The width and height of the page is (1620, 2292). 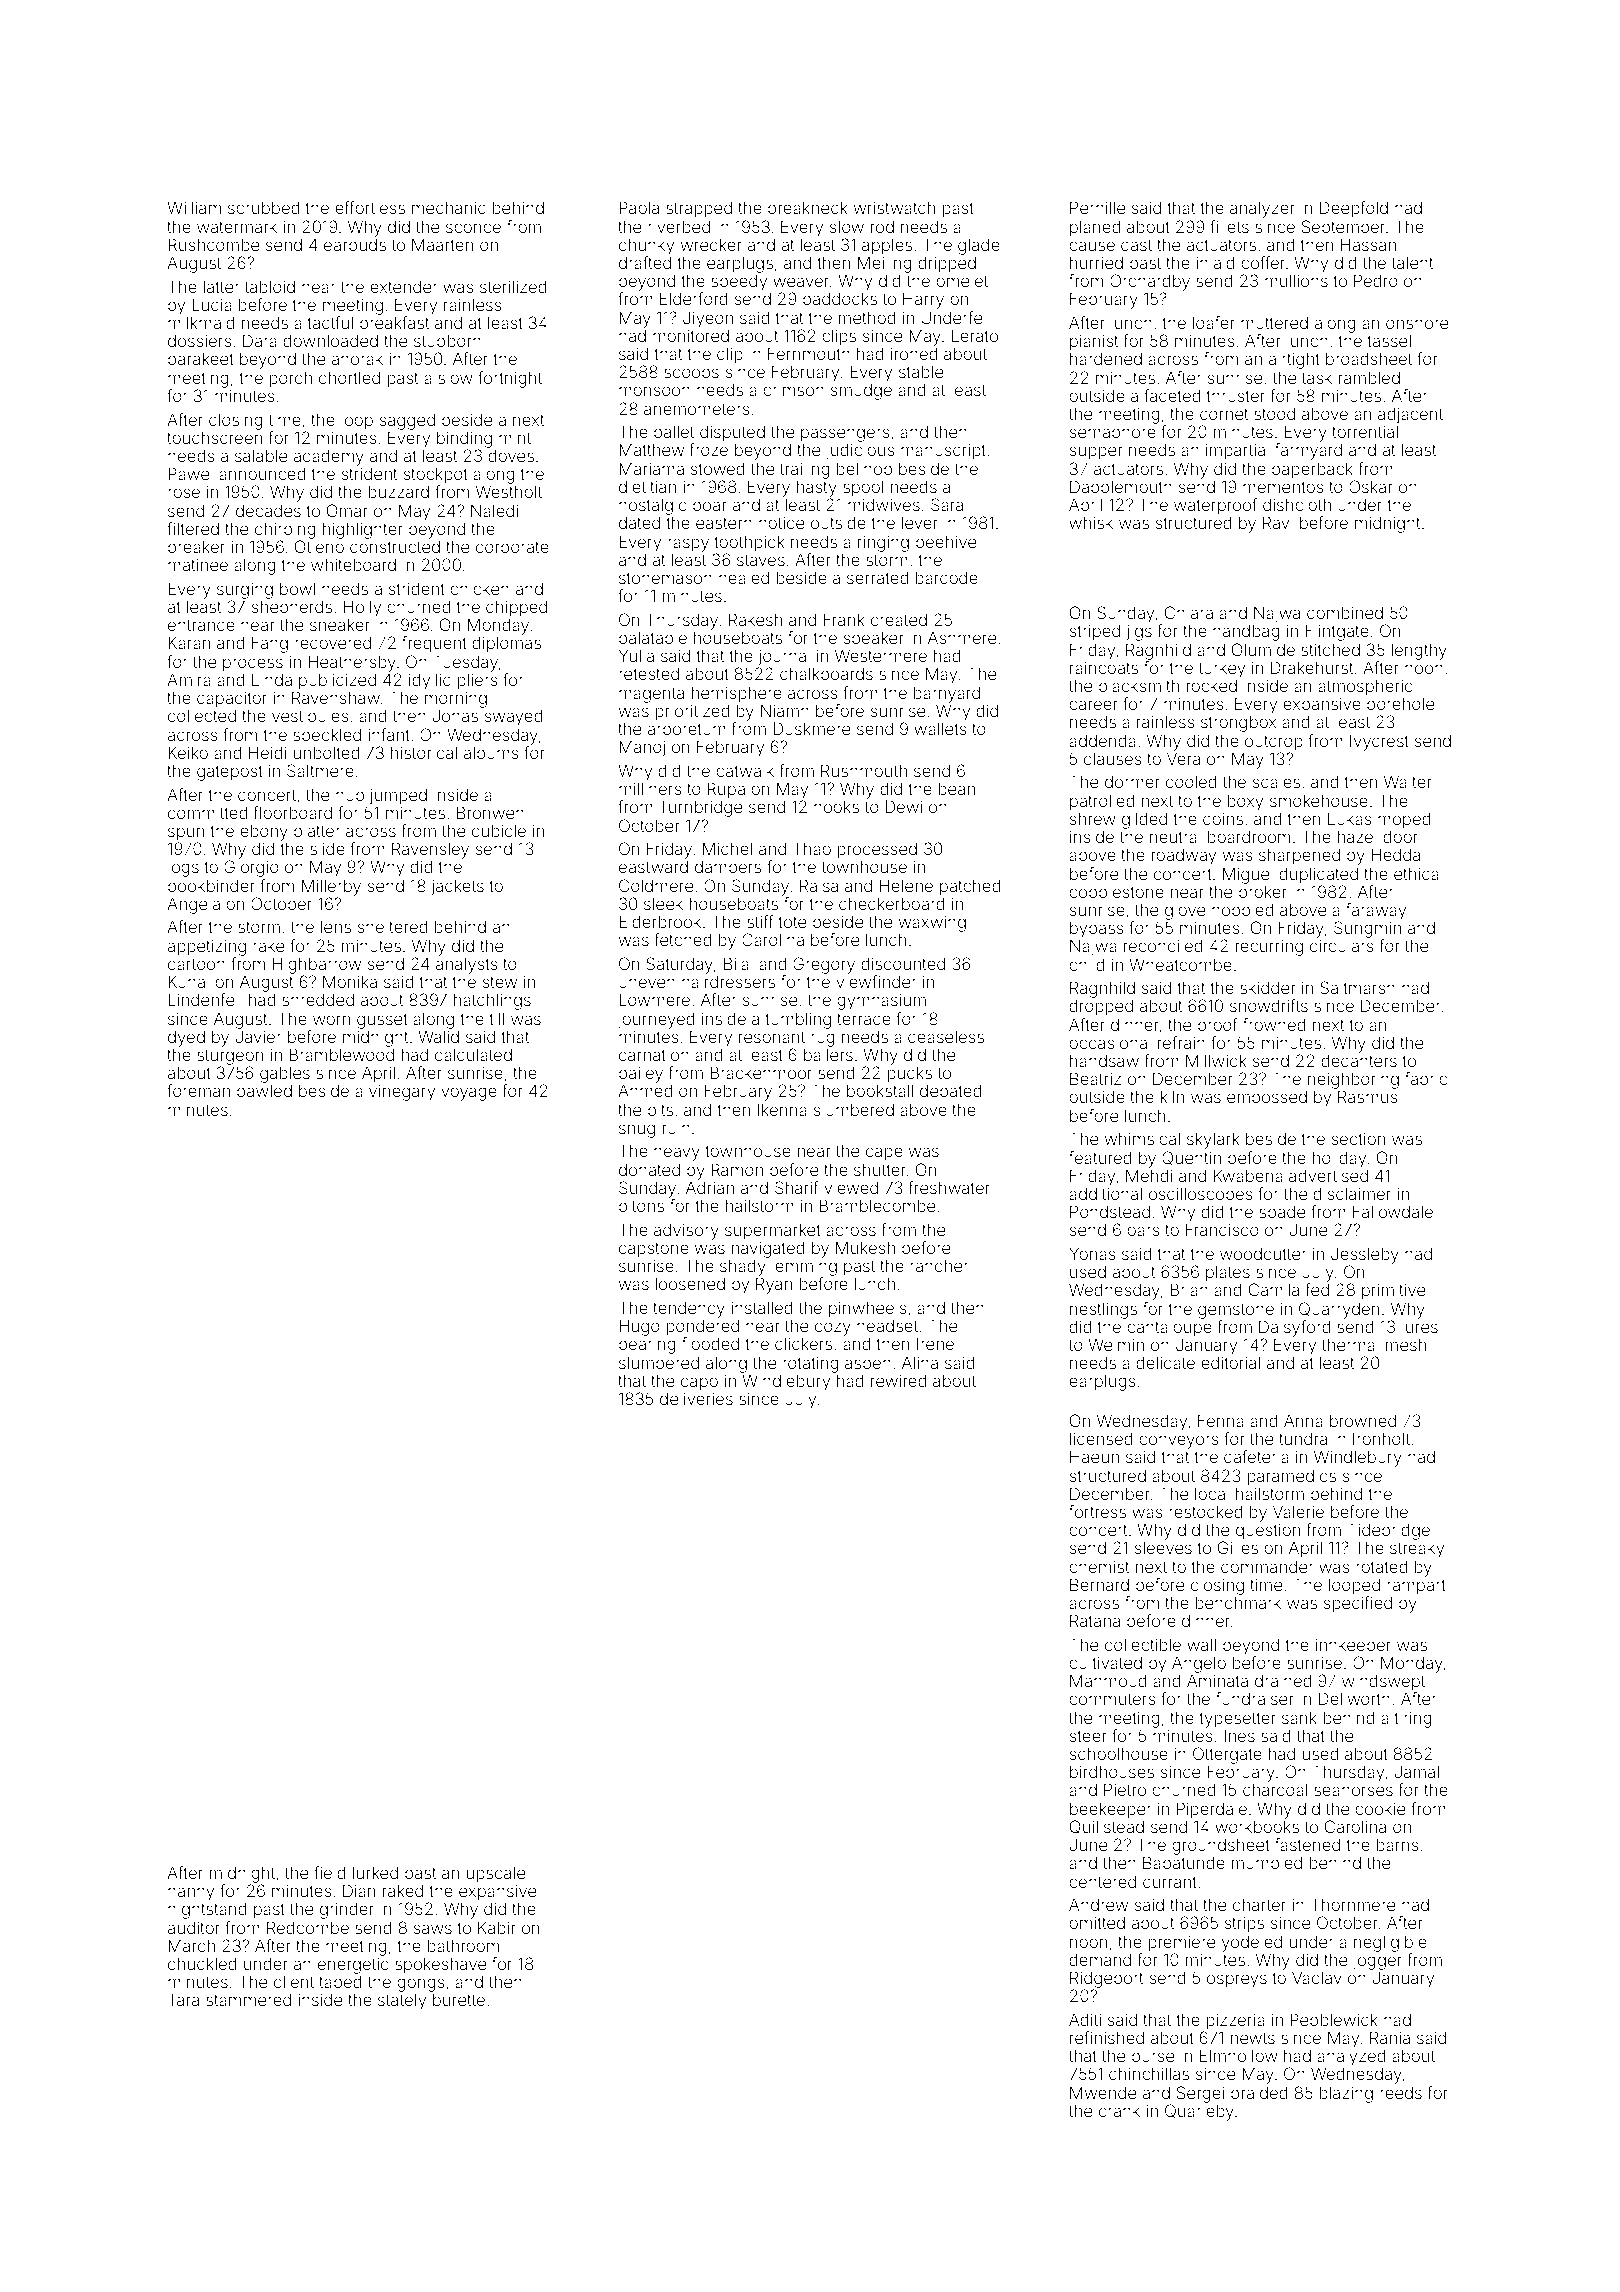 I want to click on crank, so click(x=1119, y=2111).
